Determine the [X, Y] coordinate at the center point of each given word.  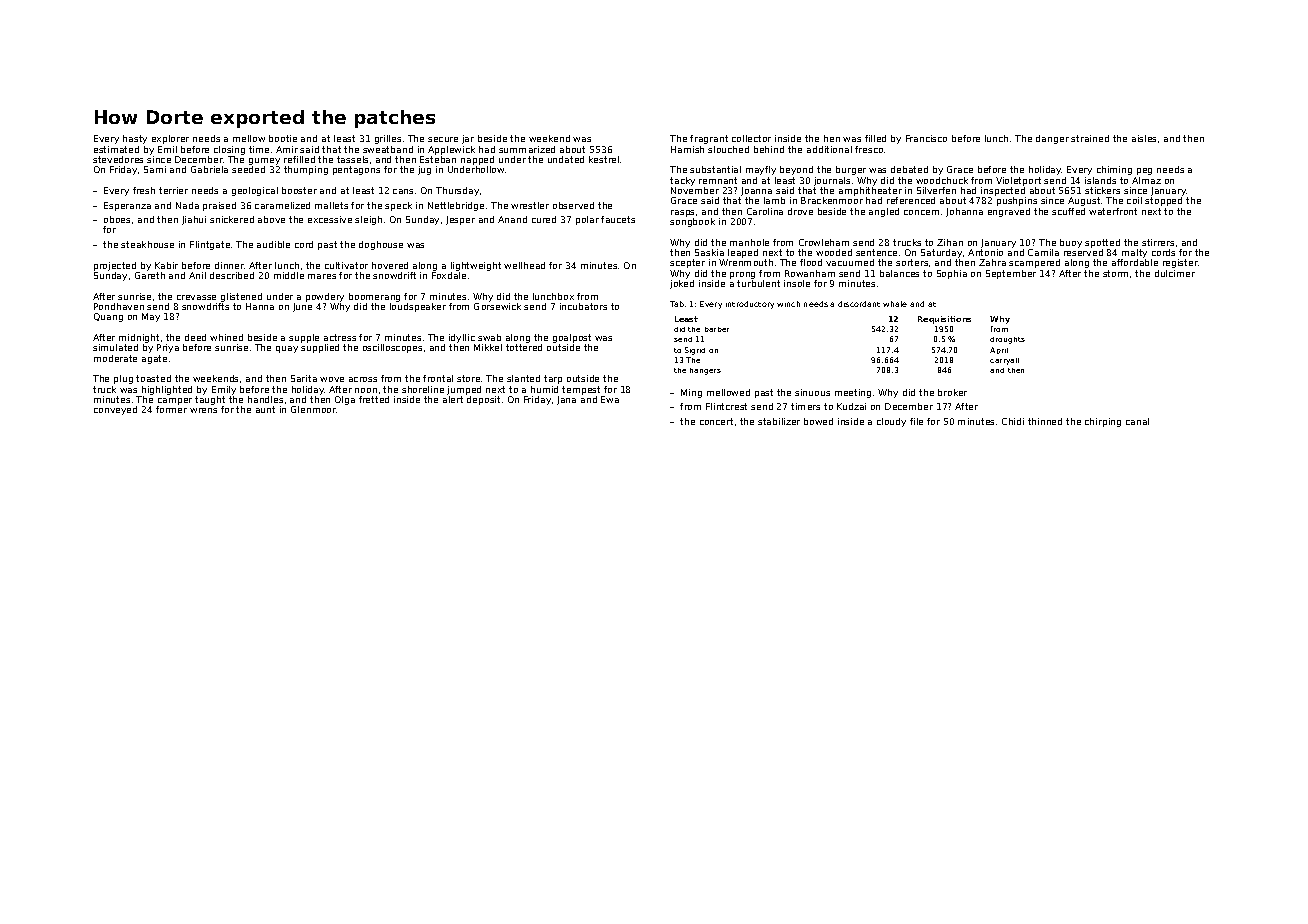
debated [909, 169]
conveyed [115, 410]
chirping [1103, 422]
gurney [264, 161]
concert [716, 421]
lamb [774, 200]
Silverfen [936, 190]
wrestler [530, 205]
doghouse [381, 245]
